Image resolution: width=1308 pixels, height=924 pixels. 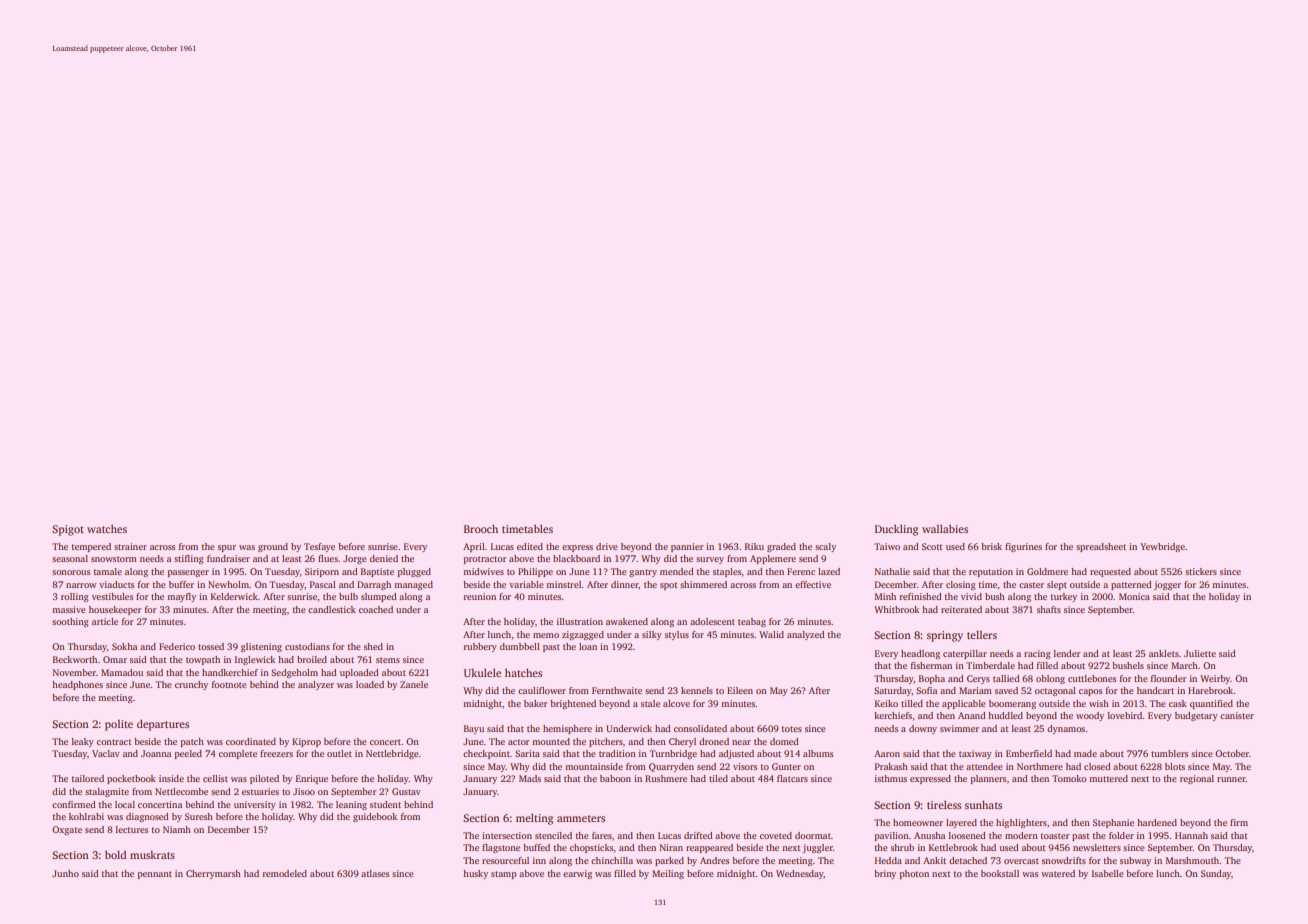 I want to click on tellers, so click(x=982, y=634).
